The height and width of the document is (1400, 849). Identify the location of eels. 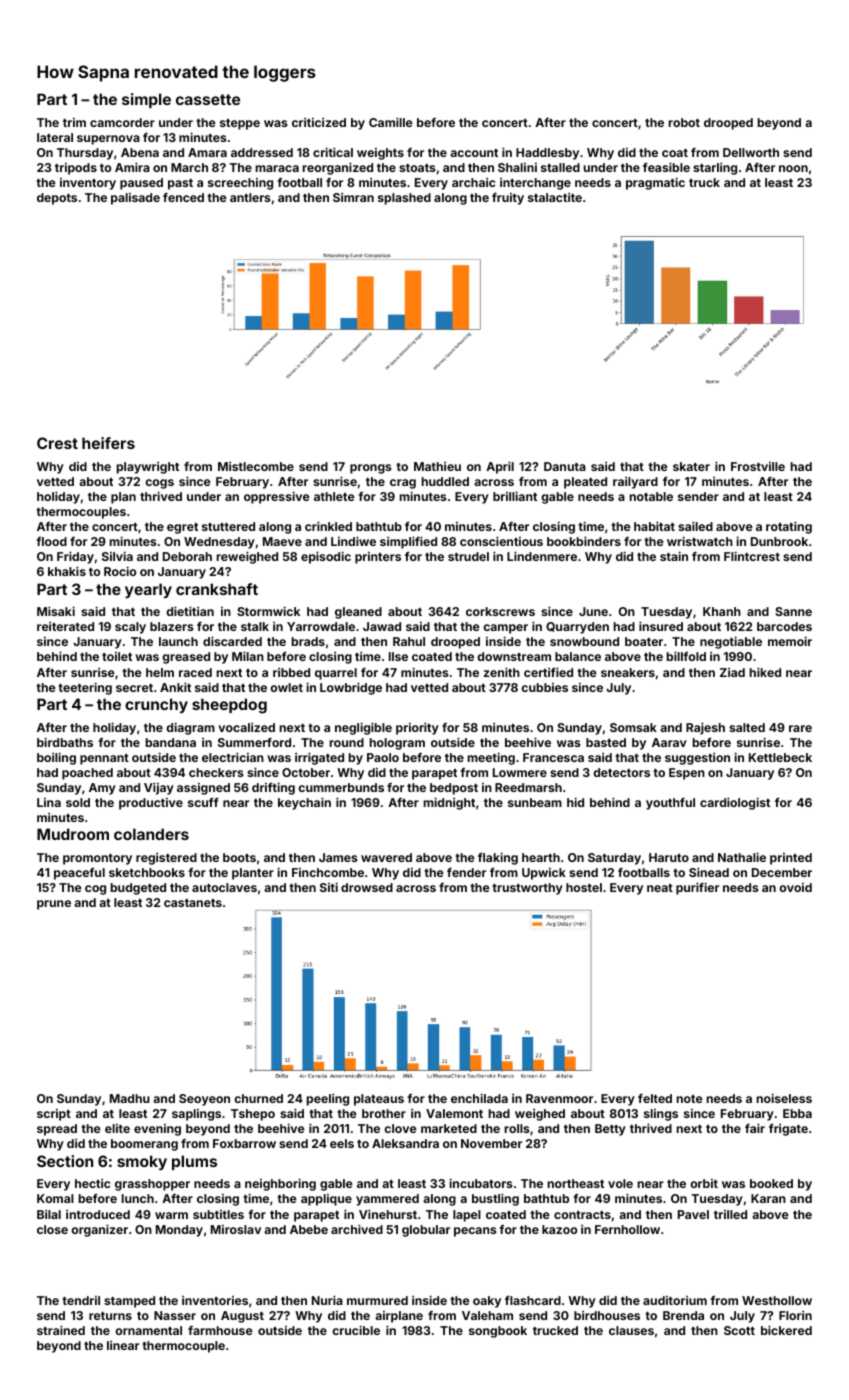
(342, 1143).
